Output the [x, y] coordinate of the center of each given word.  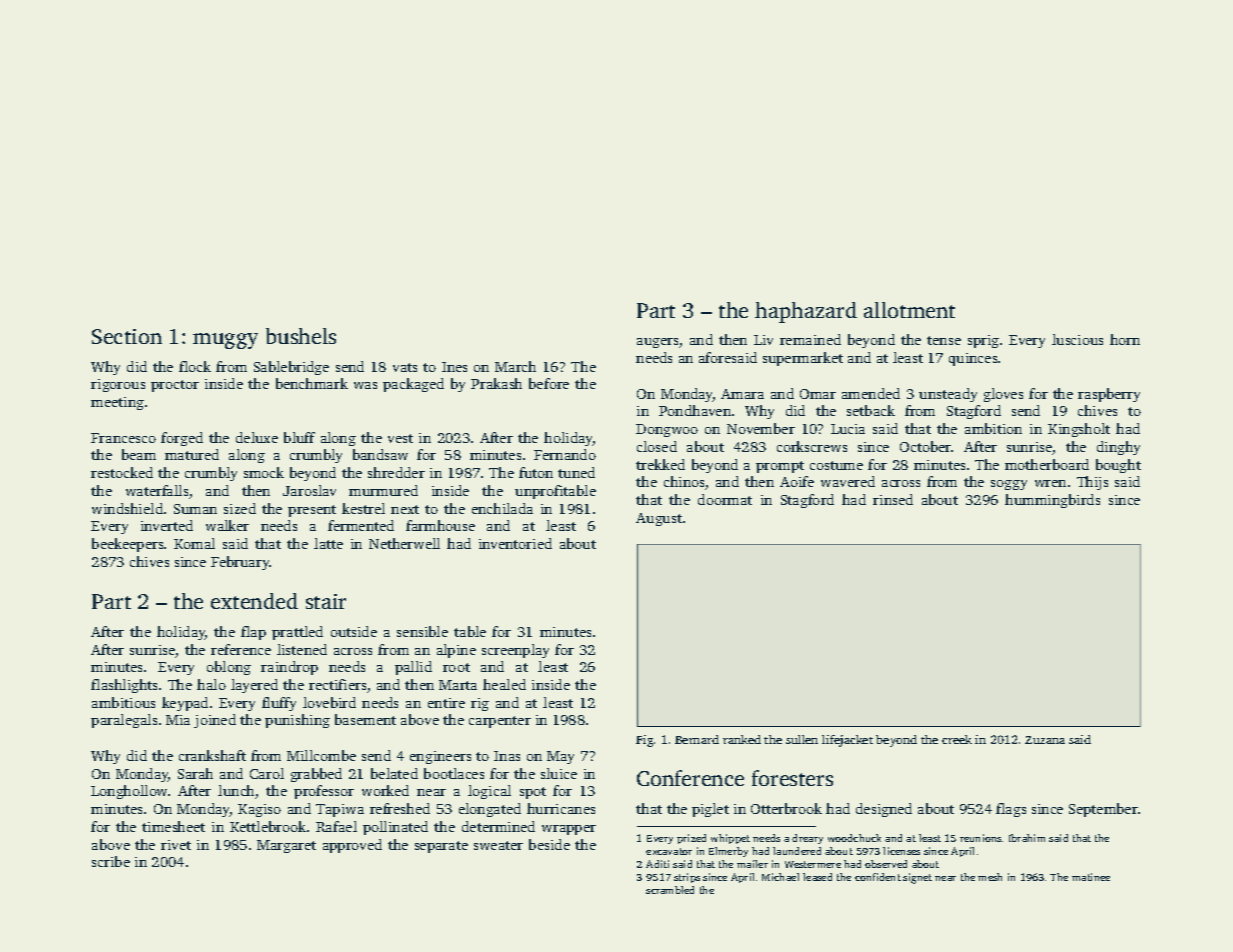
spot [533, 793]
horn [1125, 339]
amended [871, 393]
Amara [742, 394]
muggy [225, 341]
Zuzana [1045, 740]
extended [254, 601]
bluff [299, 437]
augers [657, 343]
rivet [176, 845]
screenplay [515, 651]
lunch [236, 790]
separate [441, 847]
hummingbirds [1052, 501]
